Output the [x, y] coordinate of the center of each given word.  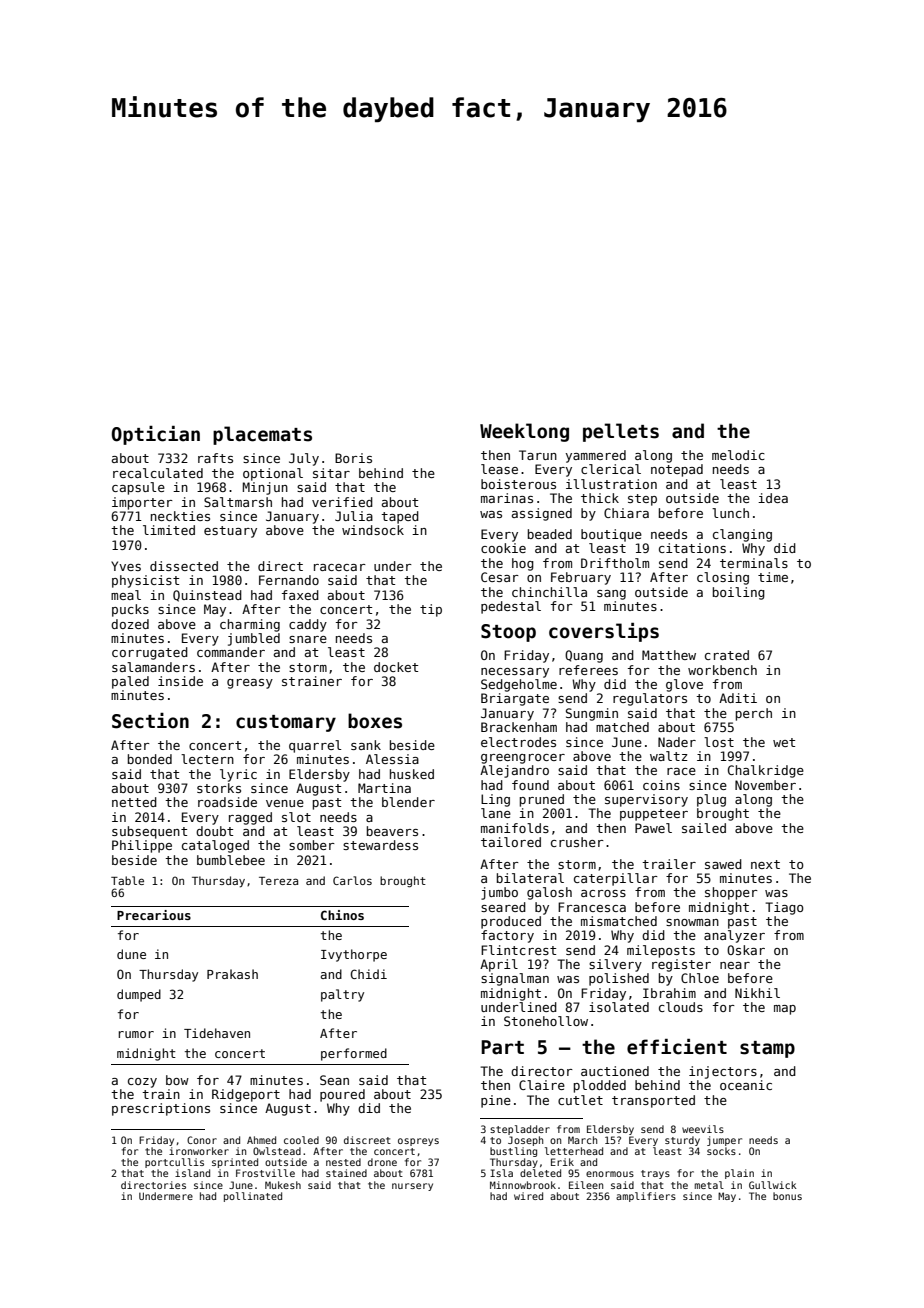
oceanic [746, 1085]
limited [169, 530]
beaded [550, 534]
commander [231, 652]
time [773, 577]
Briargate [515, 699]
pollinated [253, 1197]
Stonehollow [546, 1021]
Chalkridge [766, 771]
